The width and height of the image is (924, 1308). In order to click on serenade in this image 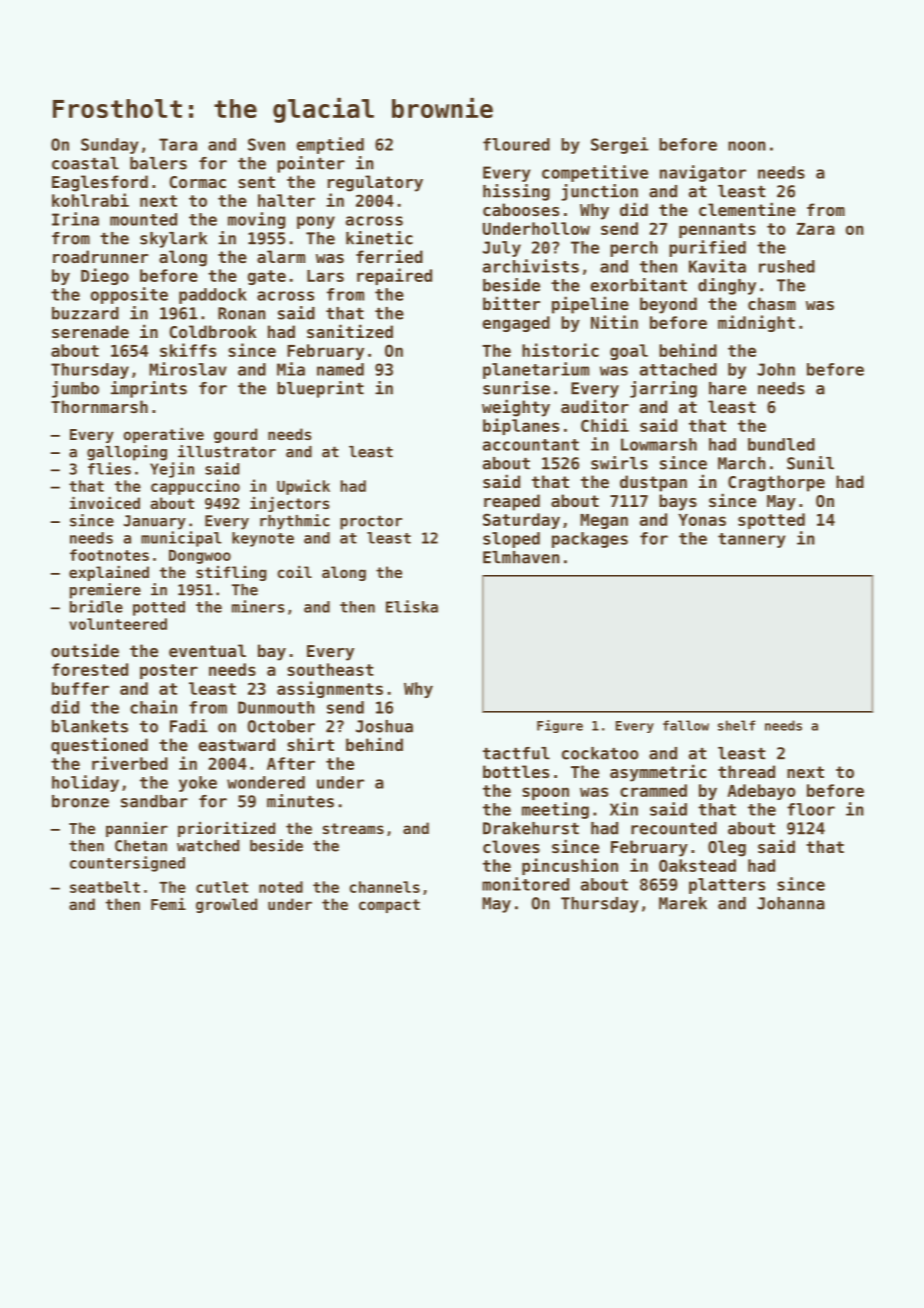, I will do `click(90, 331)`.
